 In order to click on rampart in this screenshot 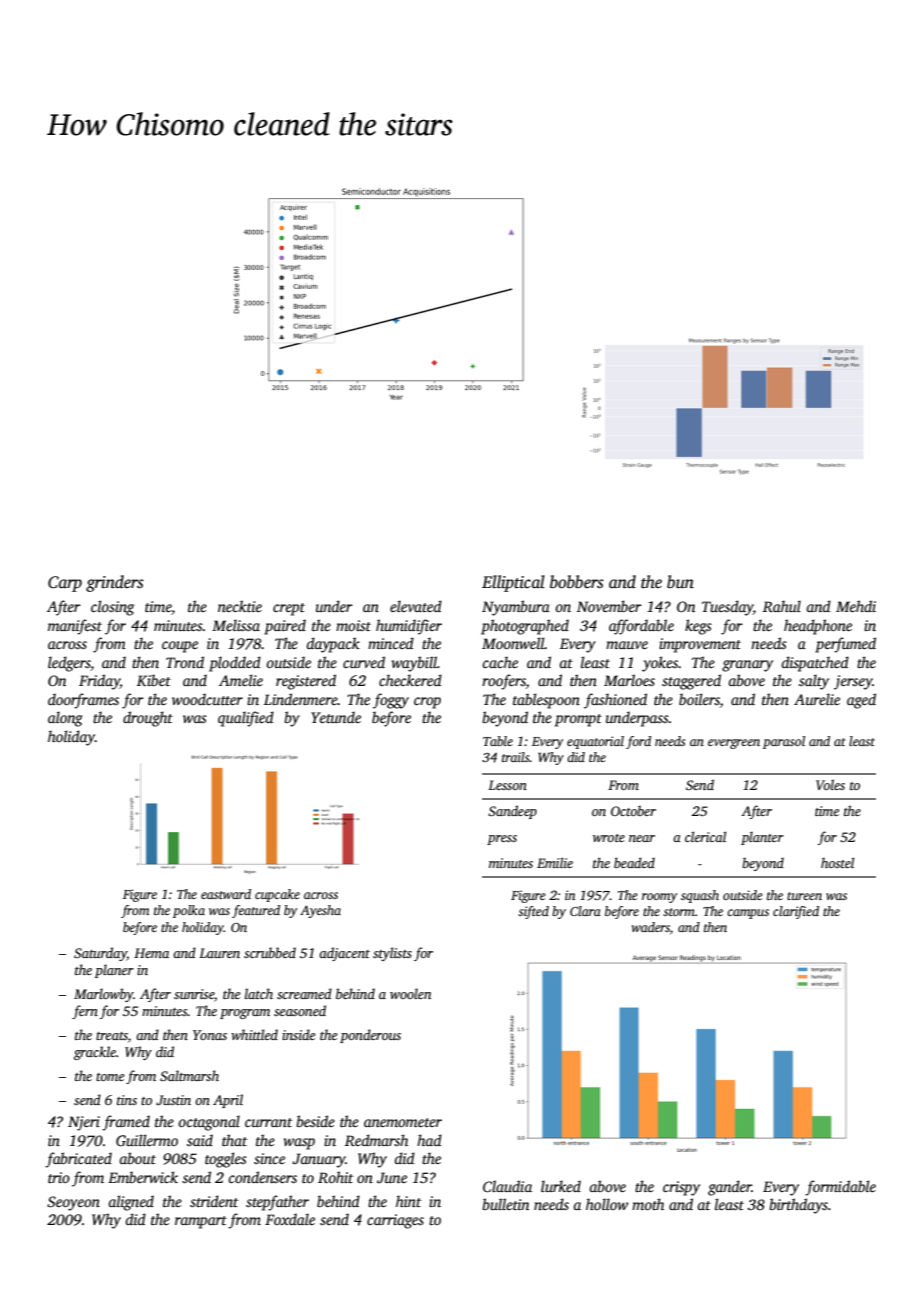, I will do `click(201, 1222)`.
